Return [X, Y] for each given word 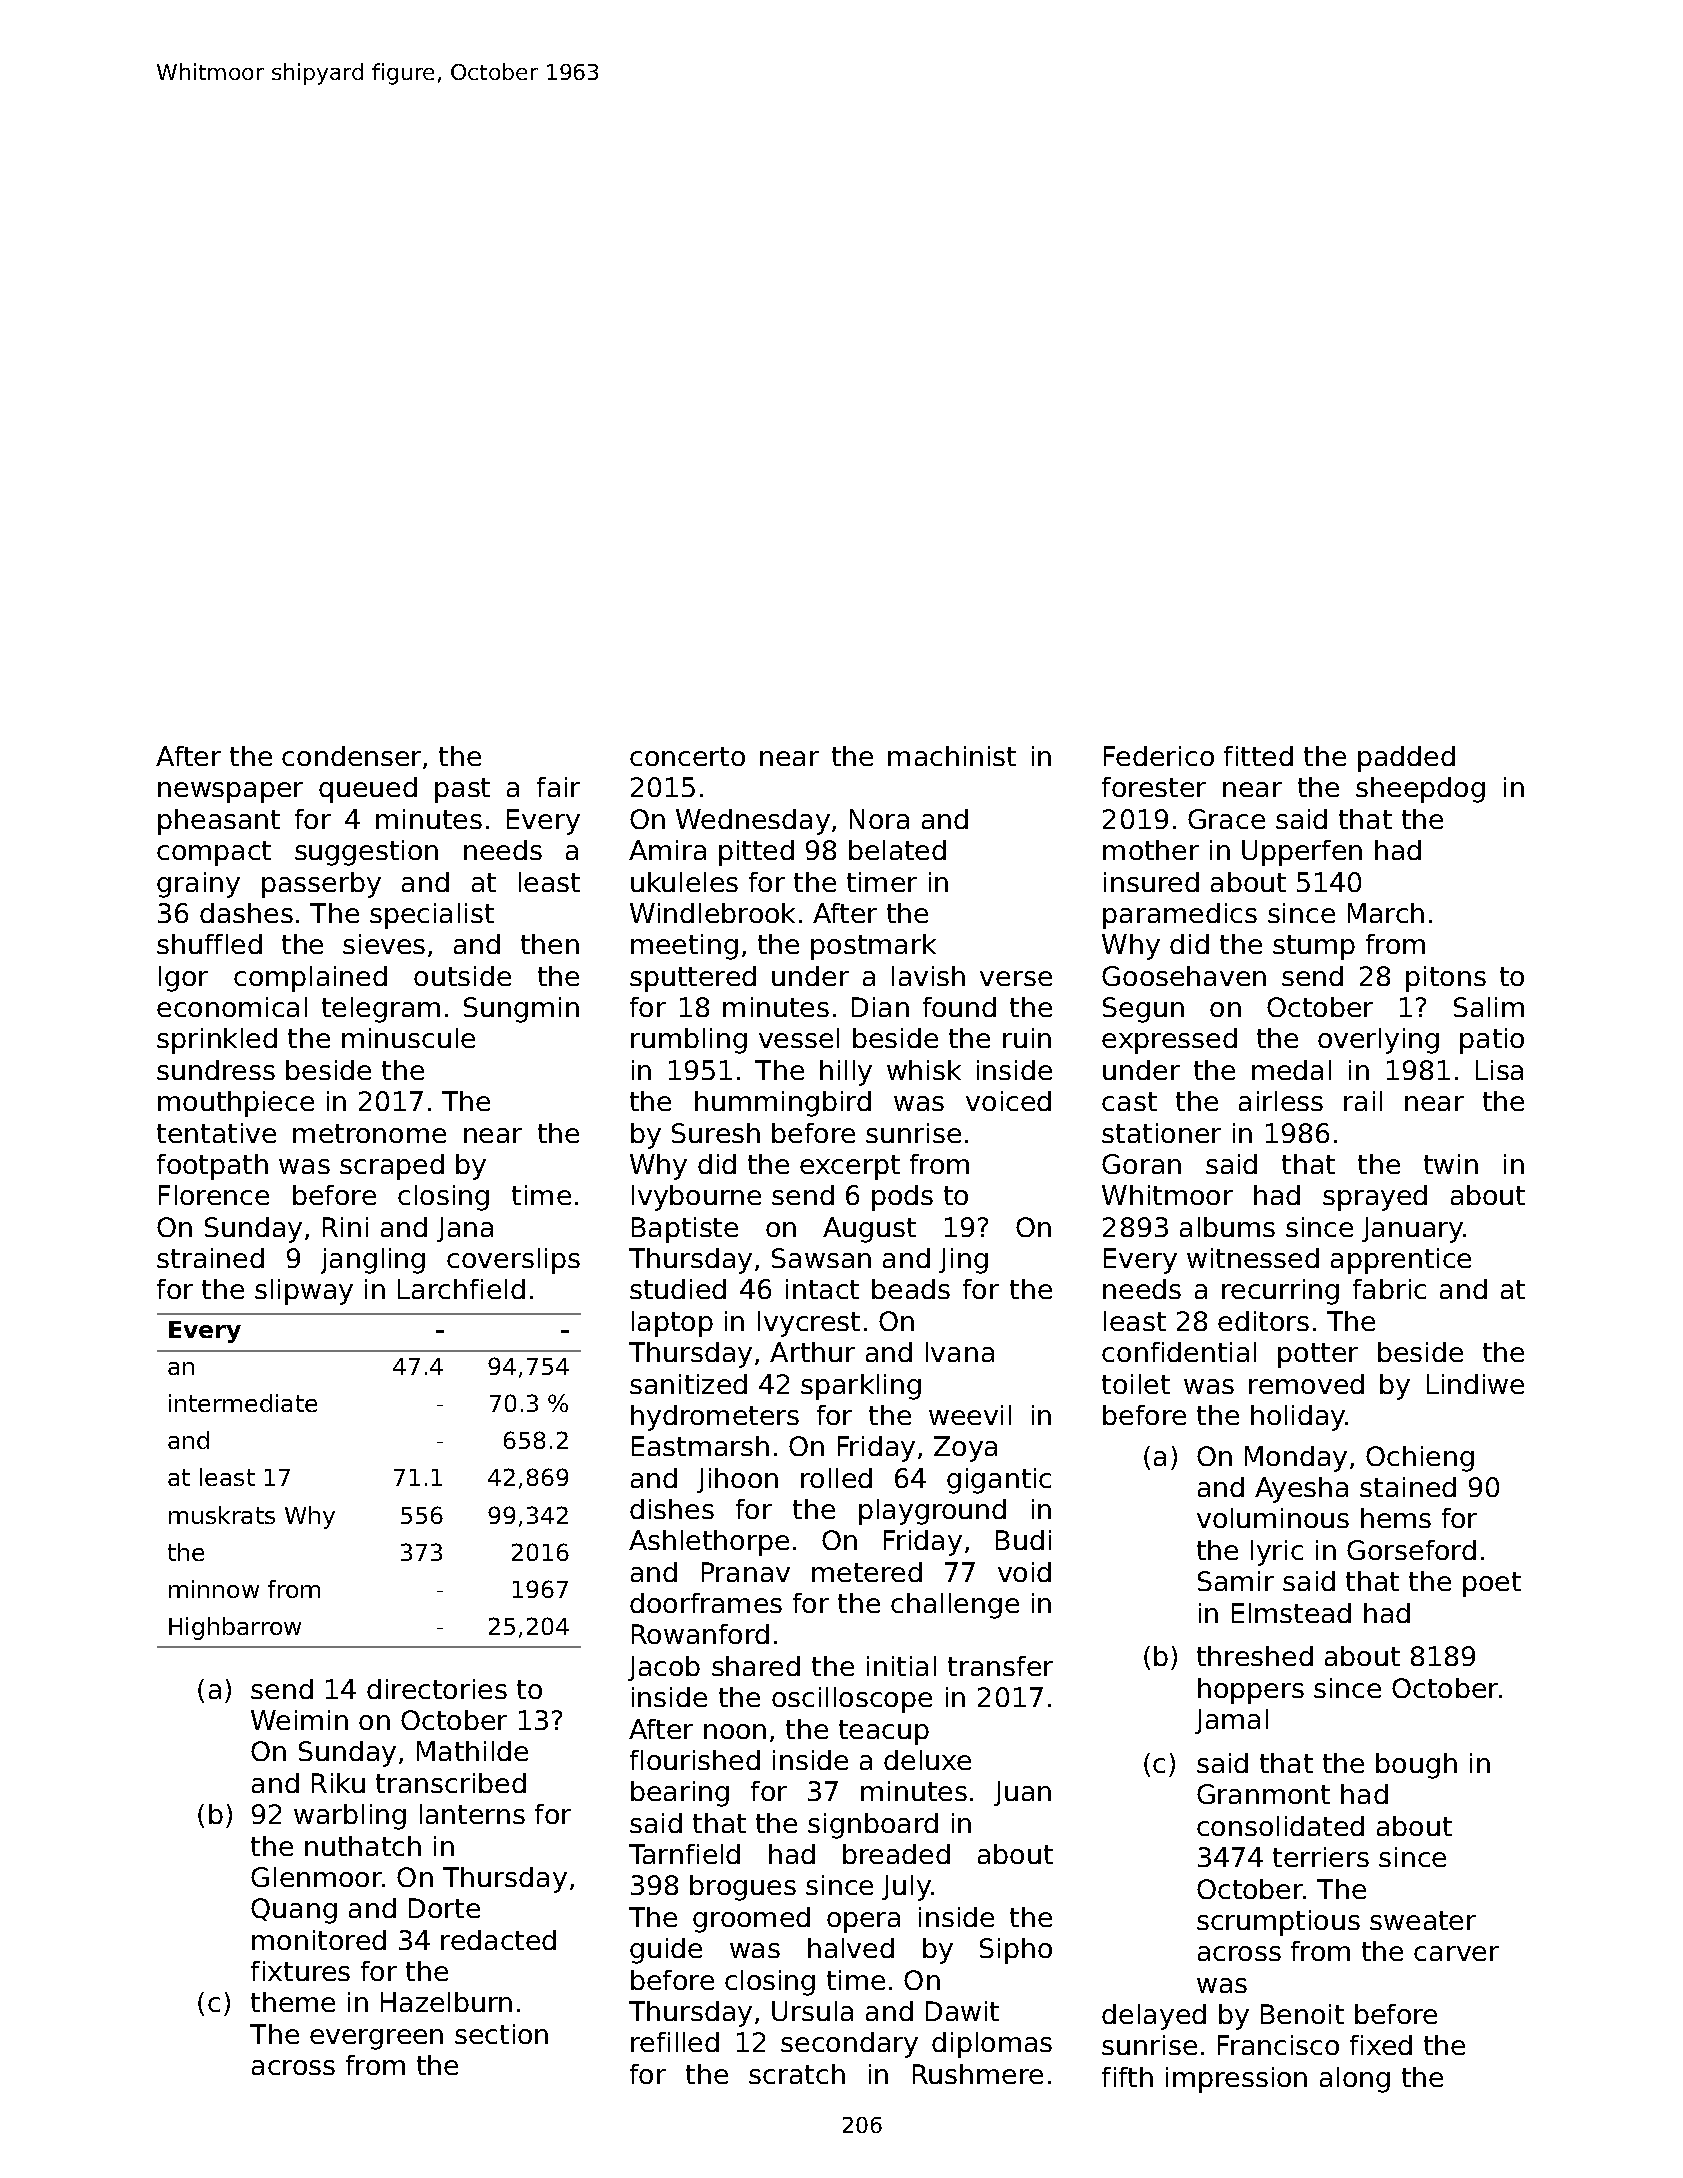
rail [1363, 1101]
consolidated [1280, 1826]
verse [1016, 978]
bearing [680, 1794]
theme [293, 2002]
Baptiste [685, 1230]
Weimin [299, 1720]
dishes [672, 1509]
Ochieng [1420, 1459]
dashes [246, 913]
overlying [1378, 1041]
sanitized [688, 1384]
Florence [214, 1195]
